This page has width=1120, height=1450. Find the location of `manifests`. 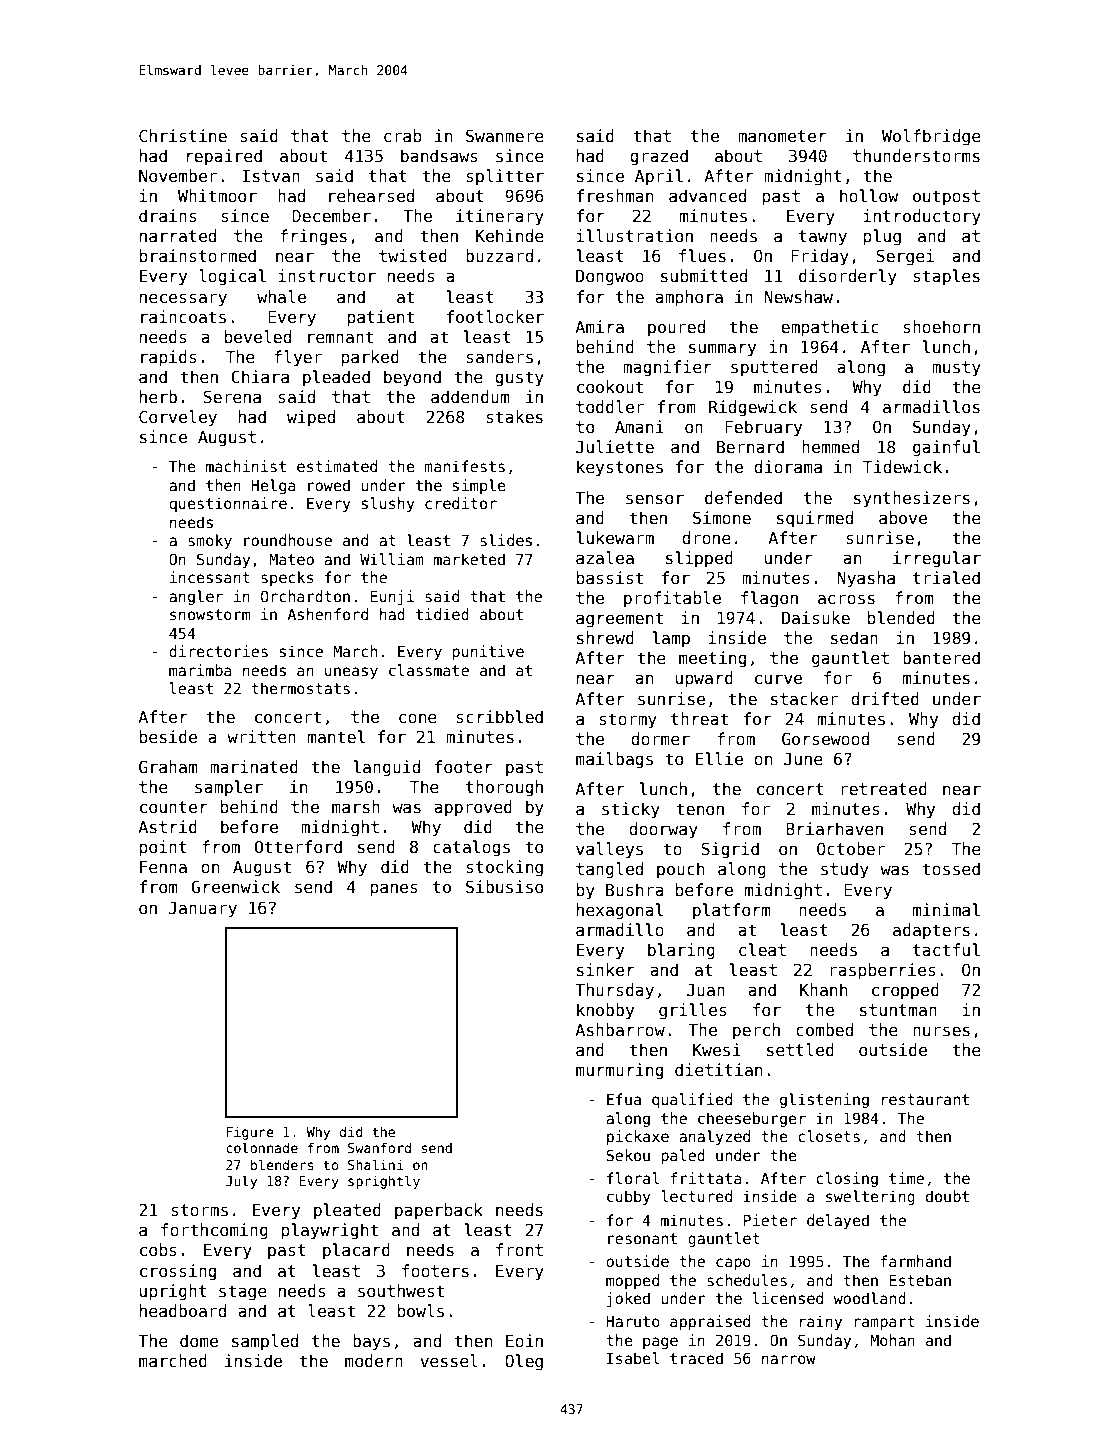

manifests is located at coordinates (464, 466).
